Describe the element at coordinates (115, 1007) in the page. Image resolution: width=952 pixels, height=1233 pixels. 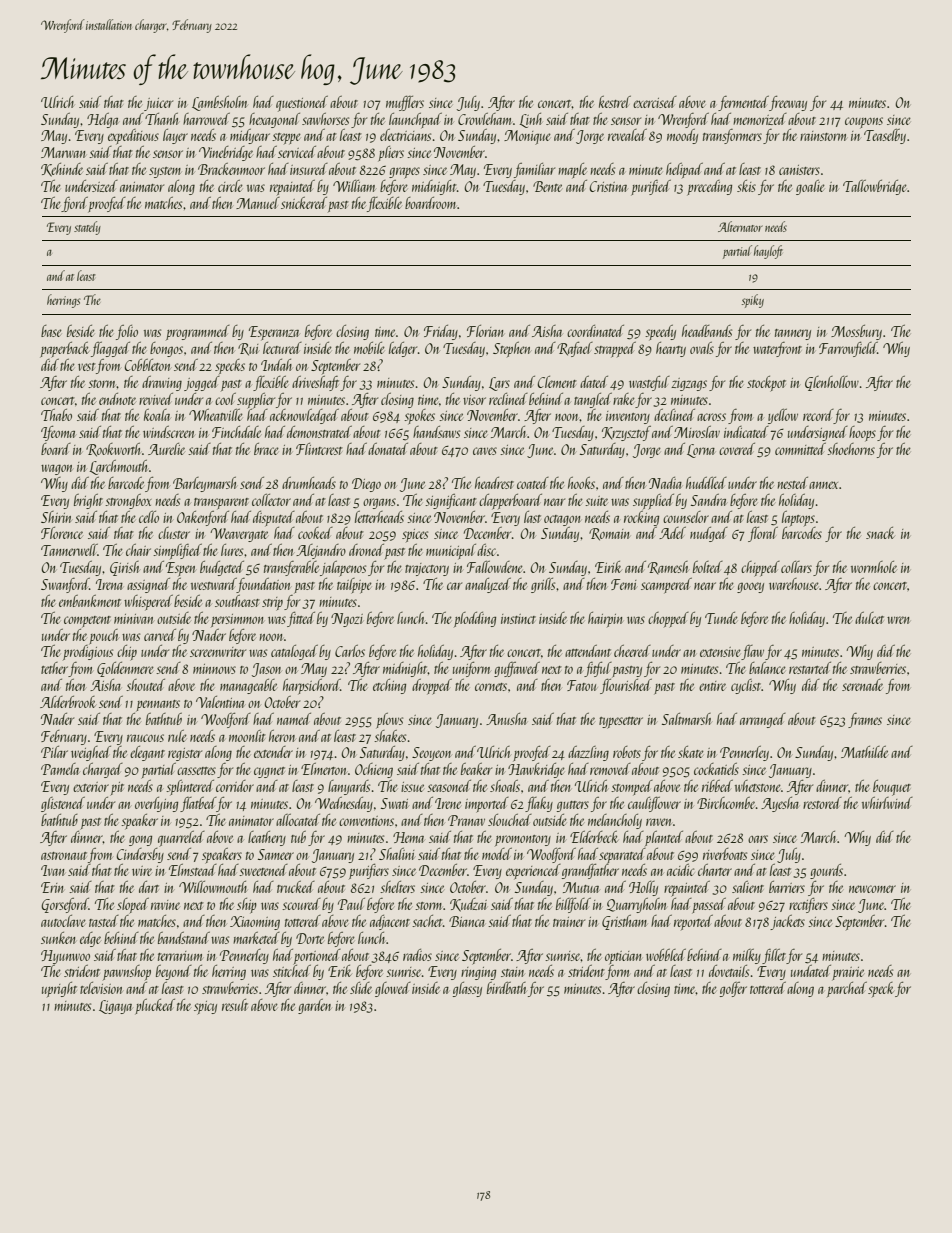
I see `Ligaya` at that location.
